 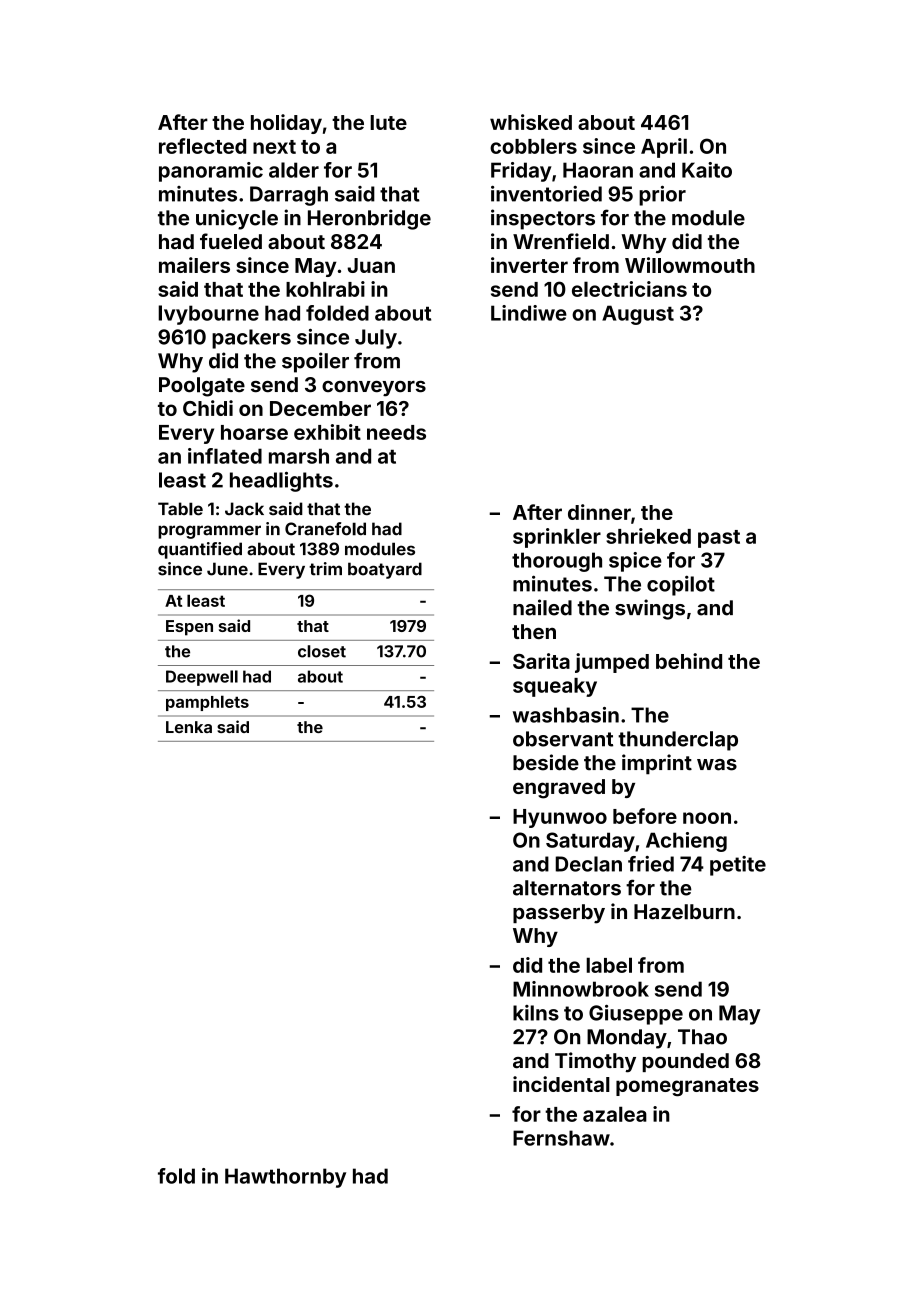 I want to click on holiday, so click(x=286, y=124).
